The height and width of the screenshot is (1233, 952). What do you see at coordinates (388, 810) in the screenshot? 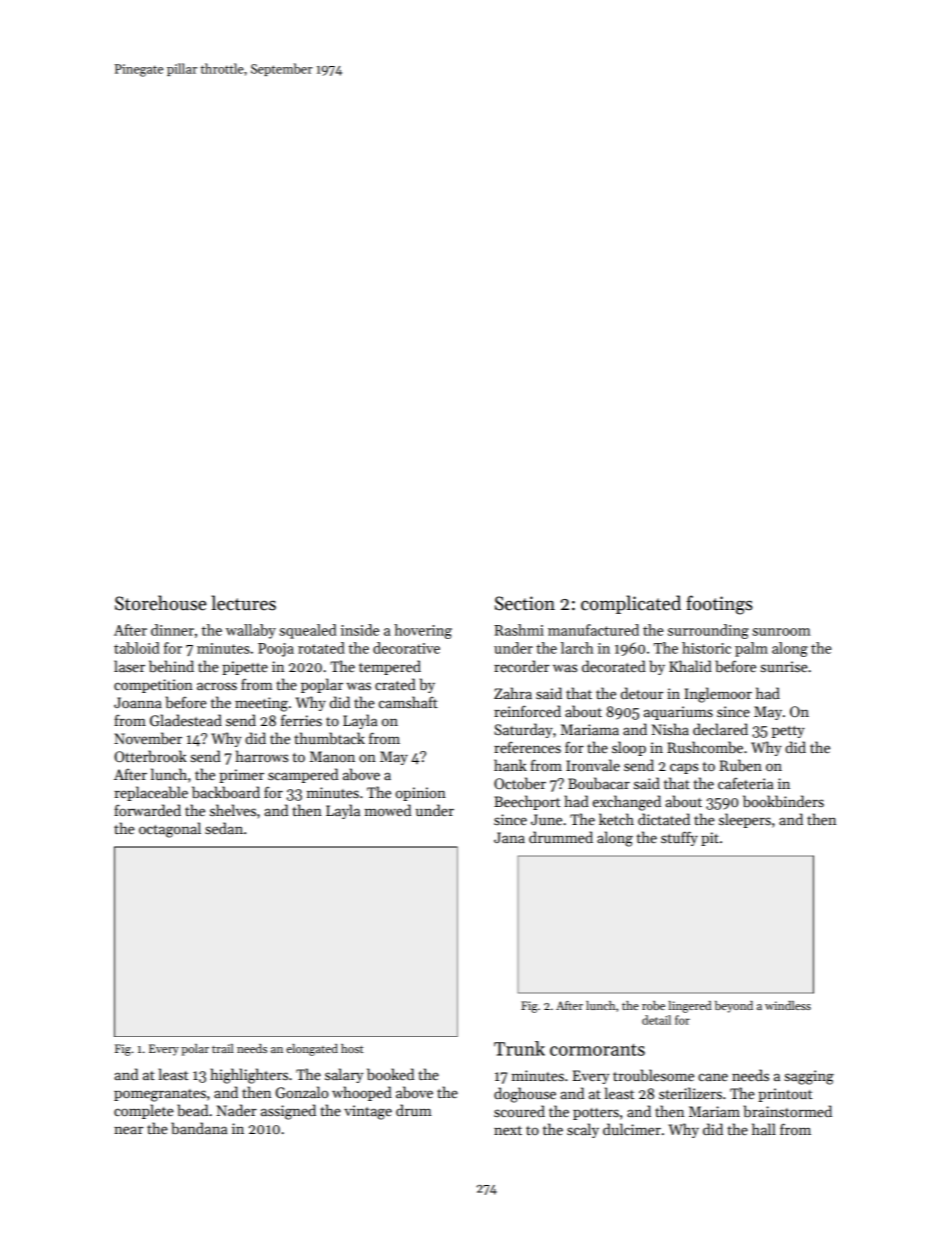
I see `mowed` at bounding box center [388, 810].
